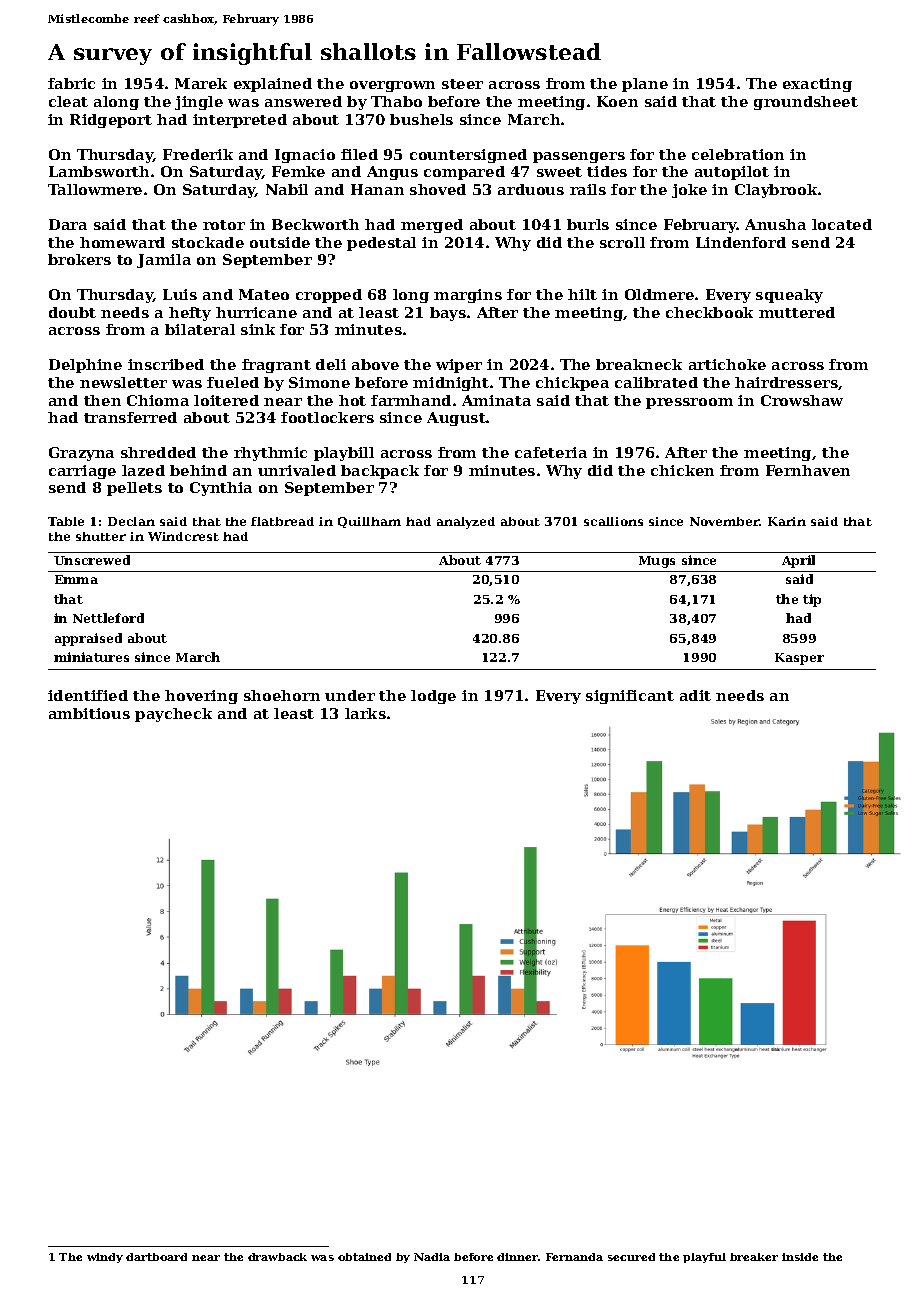 The width and height of the screenshot is (924, 1308). Describe the element at coordinates (201, 83) in the screenshot. I see `Marek` at that location.
